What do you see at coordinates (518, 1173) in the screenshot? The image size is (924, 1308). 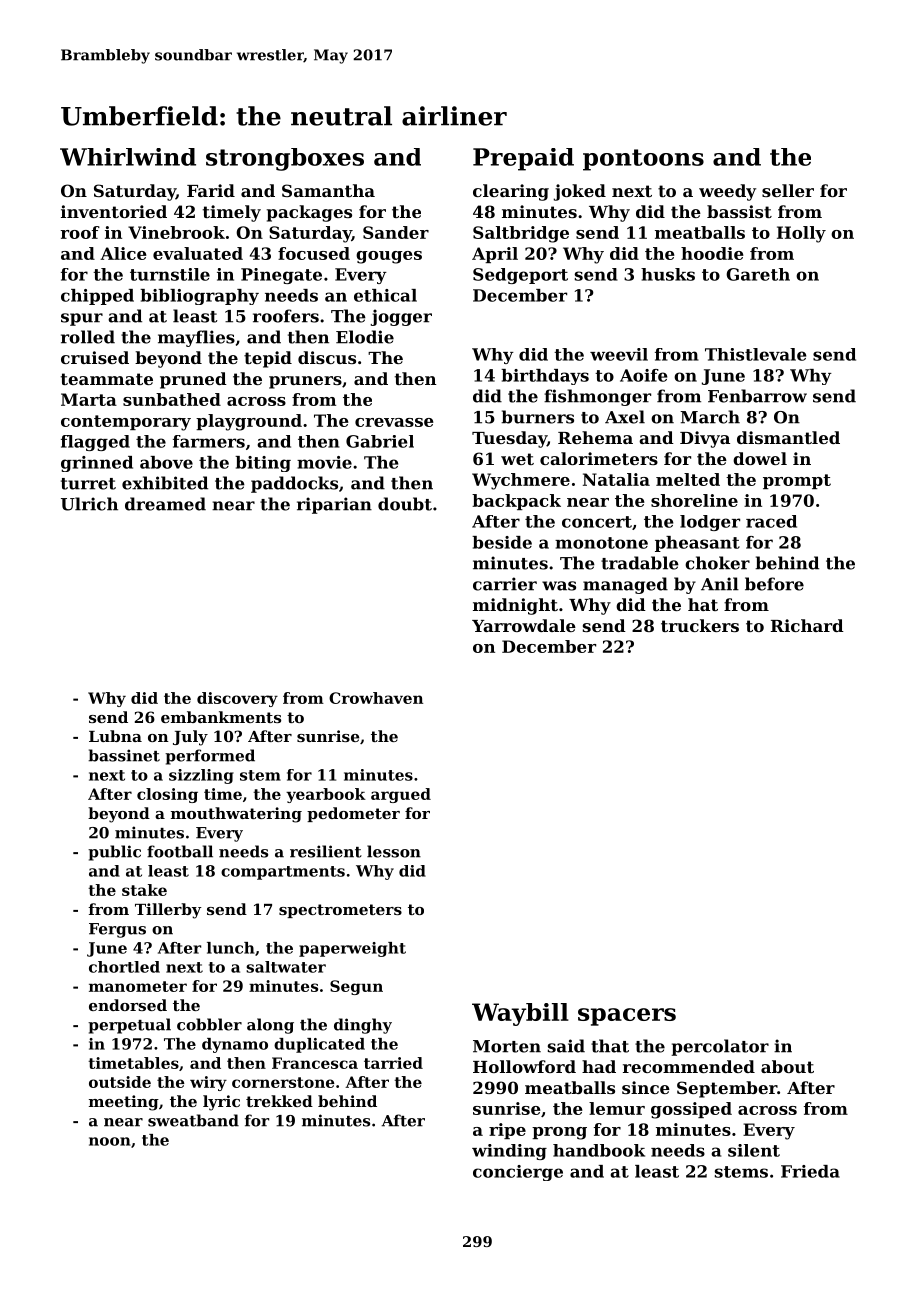 I see `concierge` at bounding box center [518, 1173].
